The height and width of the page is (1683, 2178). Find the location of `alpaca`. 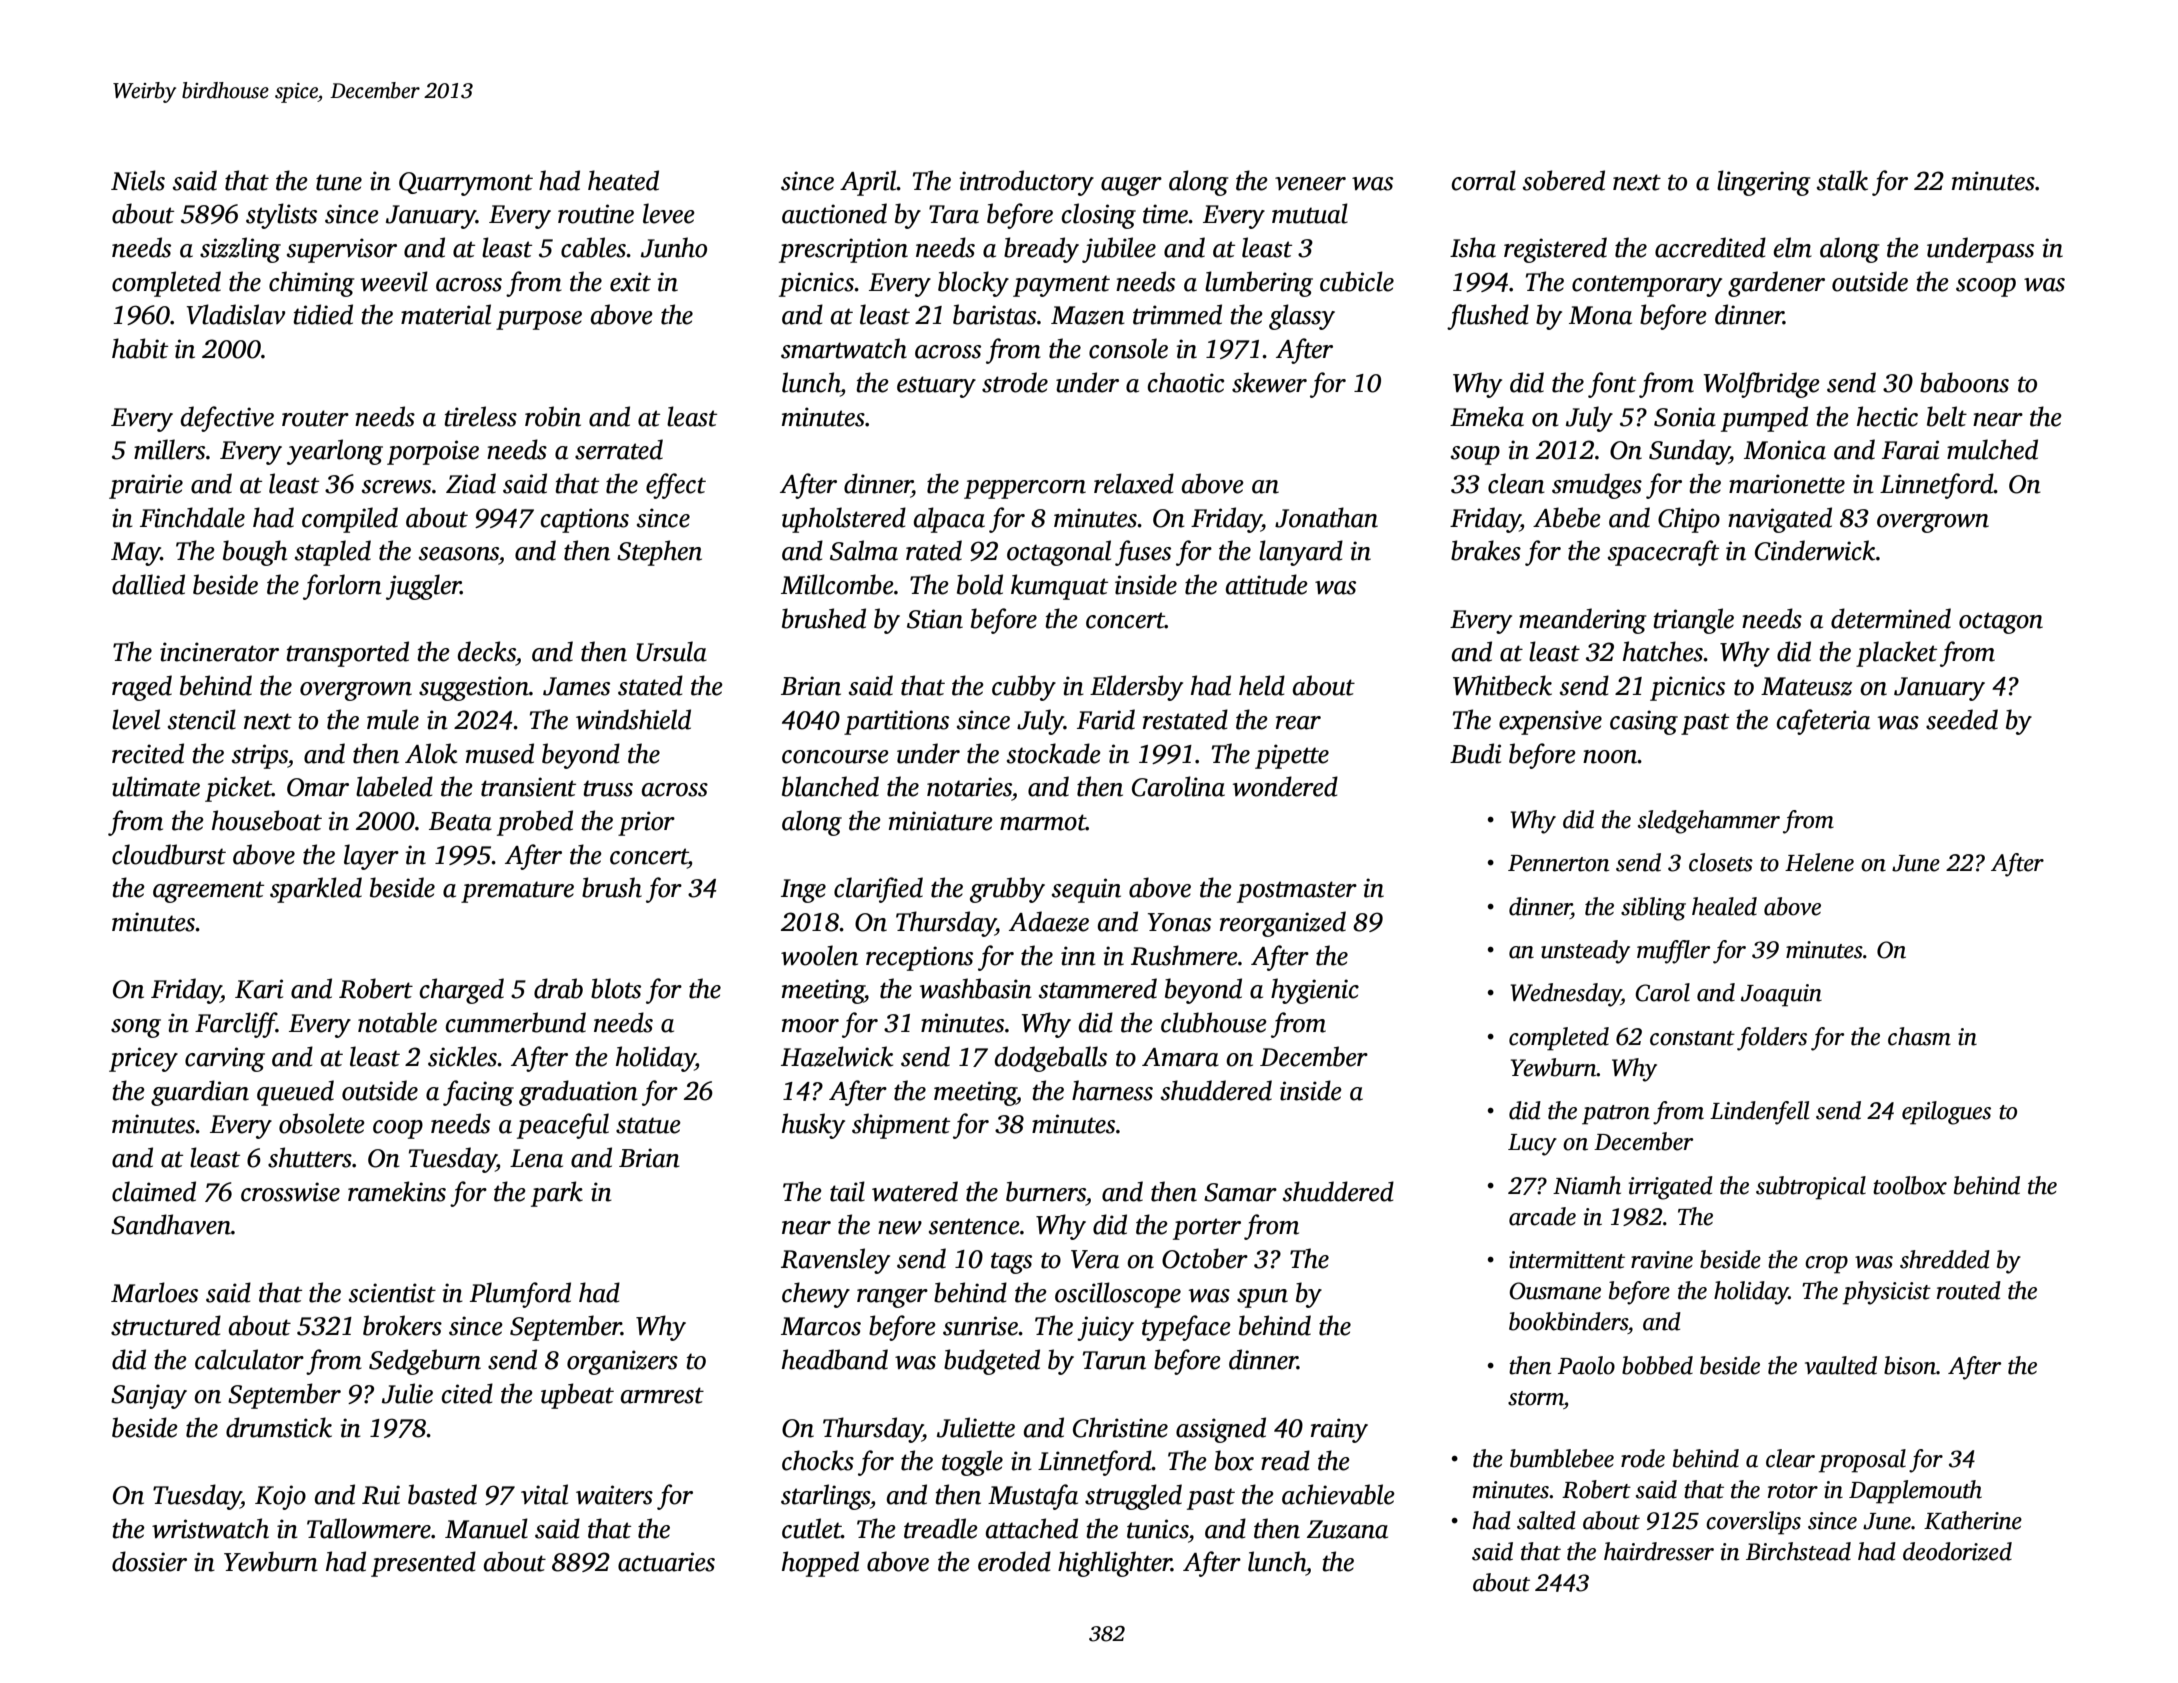

alpaca is located at coordinates (949, 520).
